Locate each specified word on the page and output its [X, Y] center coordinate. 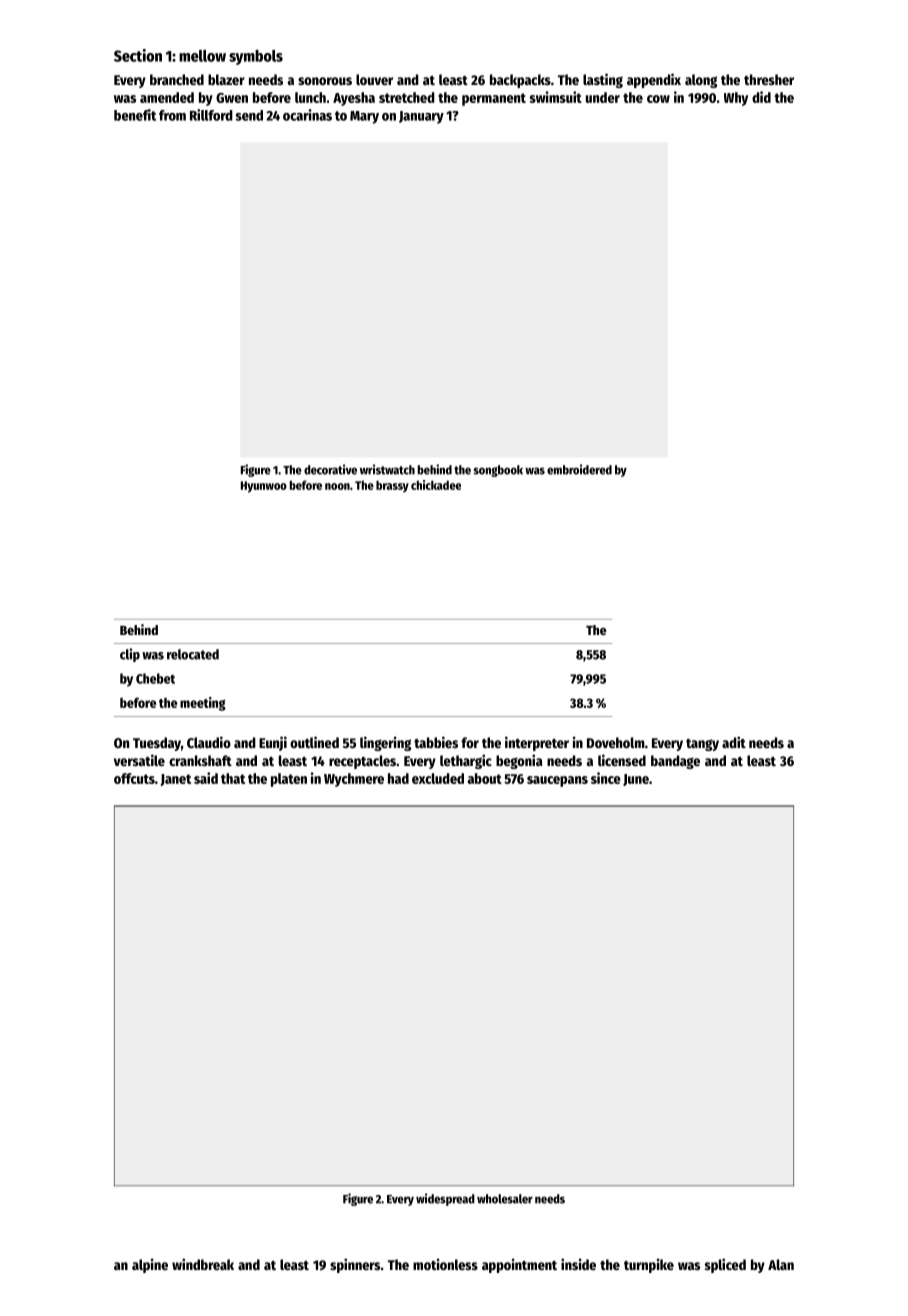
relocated [193, 654]
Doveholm [616, 742]
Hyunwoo [264, 487]
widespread [445, 1199]
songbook [498, 471]
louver [374, 79]
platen [289, 780]
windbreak [203, 1264]
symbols [256, 57]
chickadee [436, 485]
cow [658, 99]
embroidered [579, 469]
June [636, 780]
